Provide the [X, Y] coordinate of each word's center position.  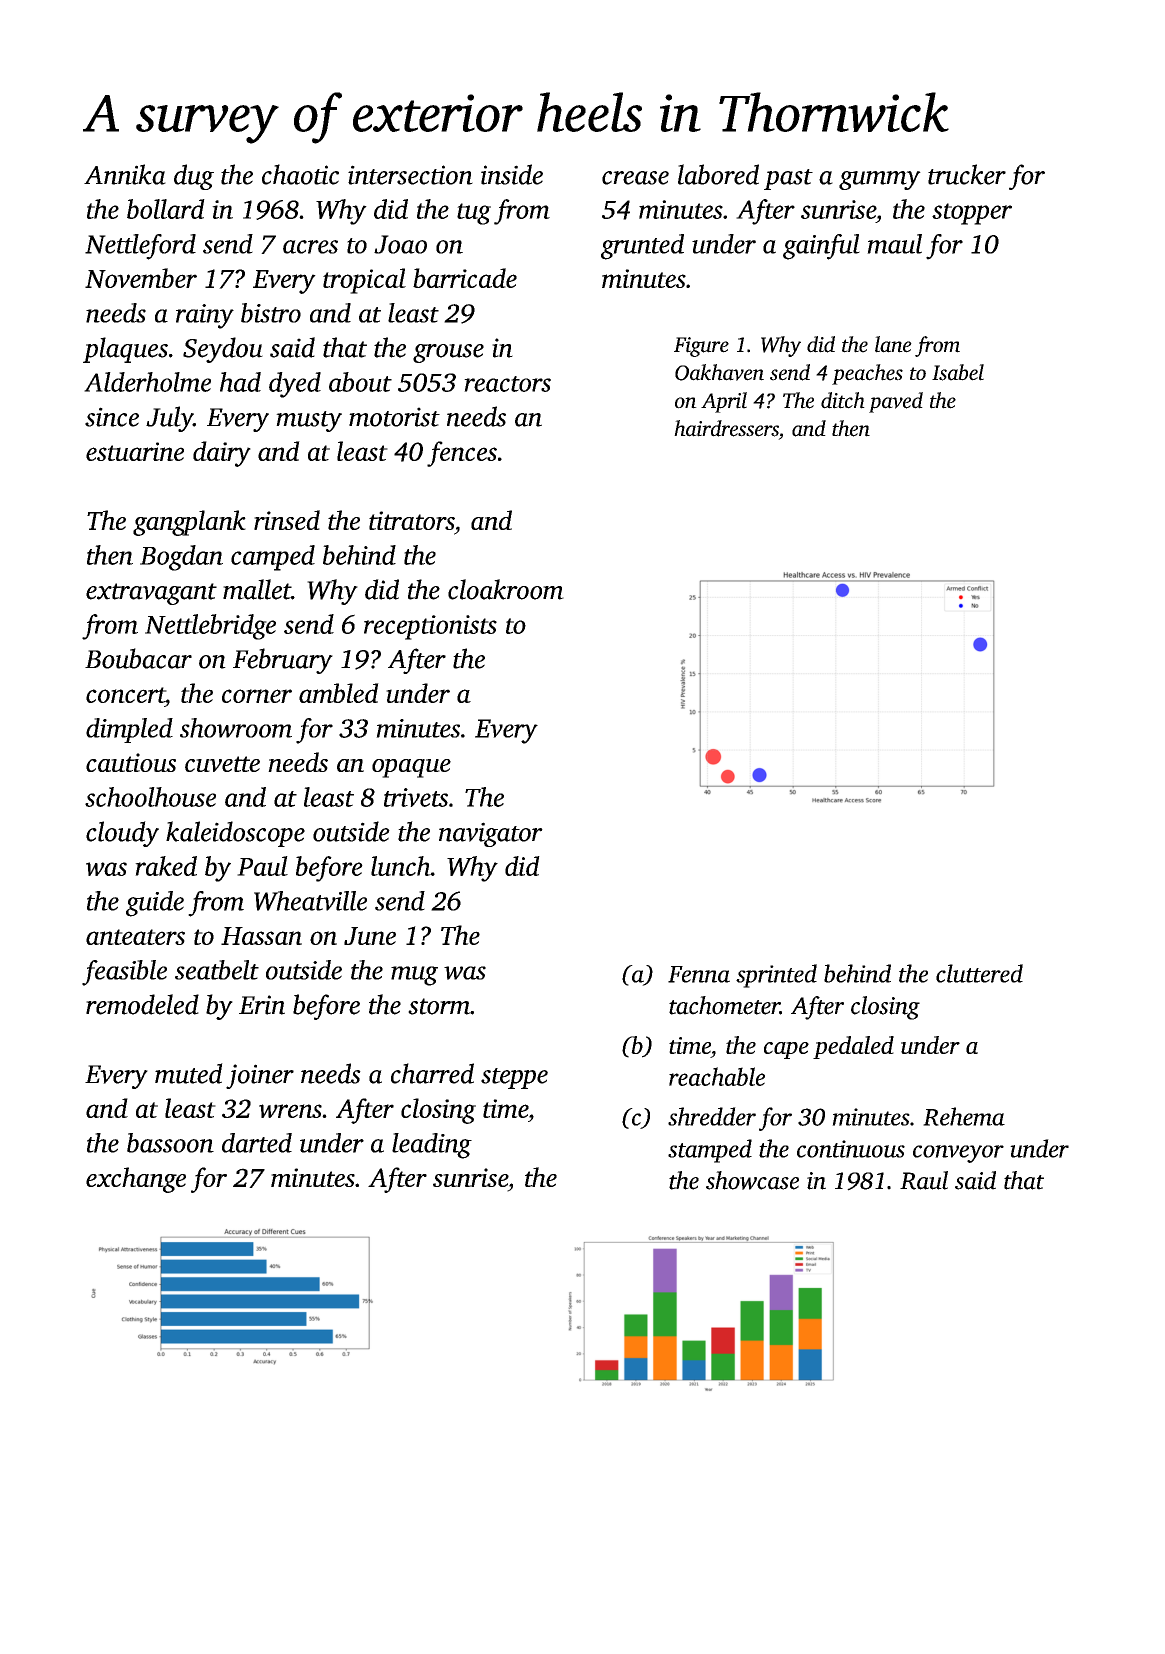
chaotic [300, 174]
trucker [967, 174]
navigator [491, 834]
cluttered [979, 973]
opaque [411, 768]
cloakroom [506, 589]
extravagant [151, 594]
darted [257, 1143]
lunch [401, 866]
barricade [465, 278]
